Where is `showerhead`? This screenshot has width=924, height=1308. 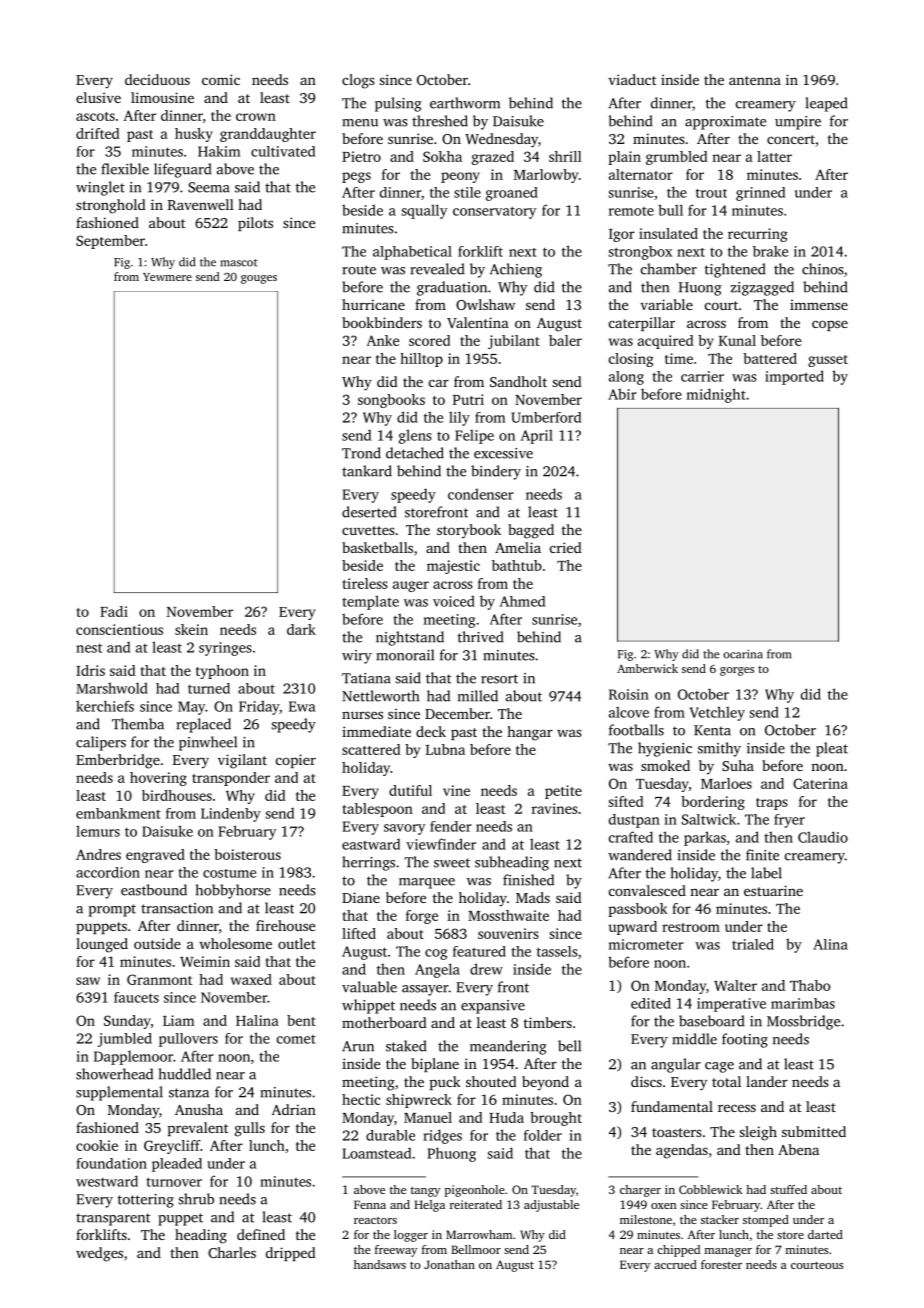
showerhead is located at coordinates (114, 1074).
